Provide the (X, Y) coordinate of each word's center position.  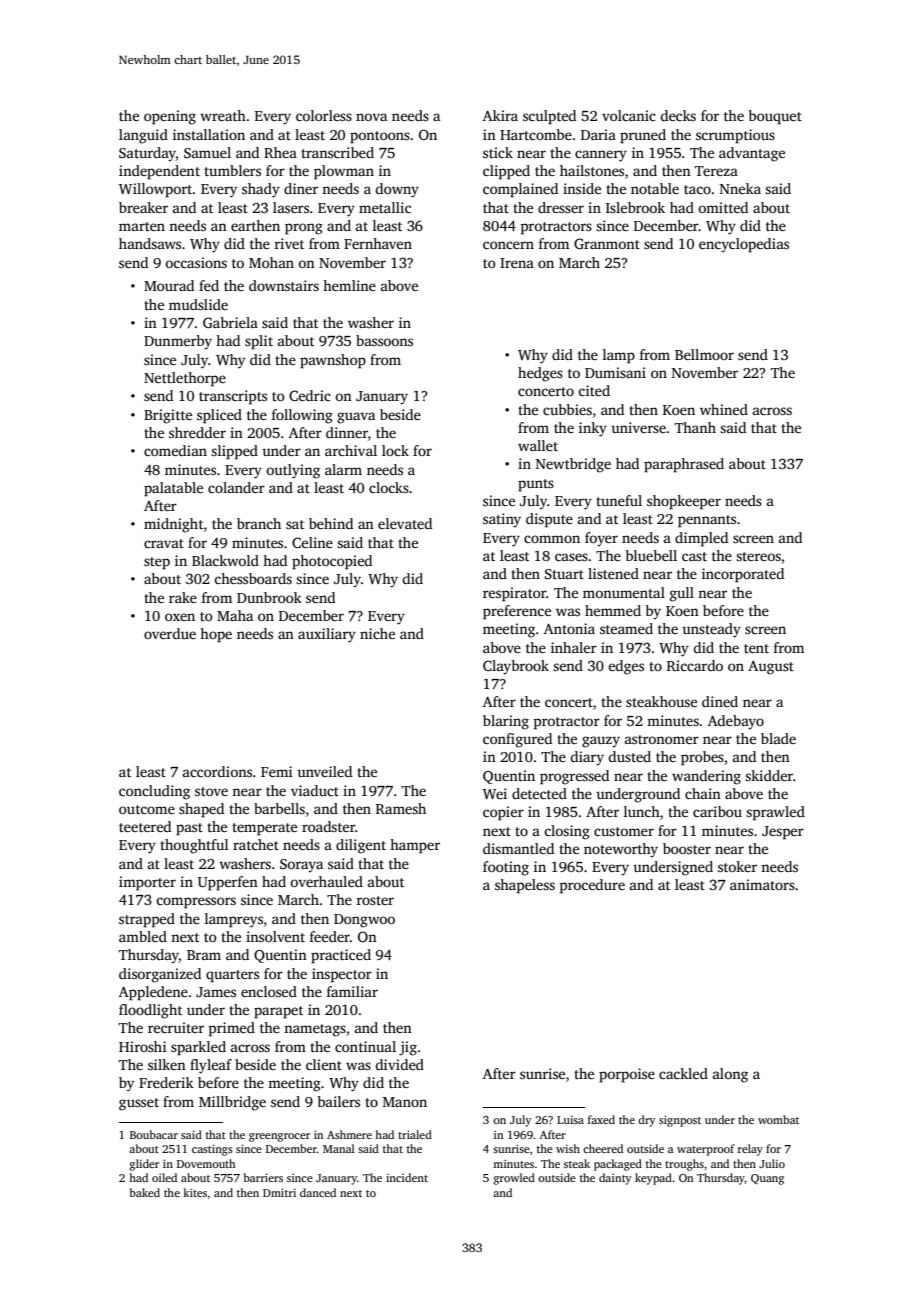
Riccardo (695, 665)
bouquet (775, 117)
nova (371, 117)
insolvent (275, 936)
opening (170, 117)
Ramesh (401, 808)
